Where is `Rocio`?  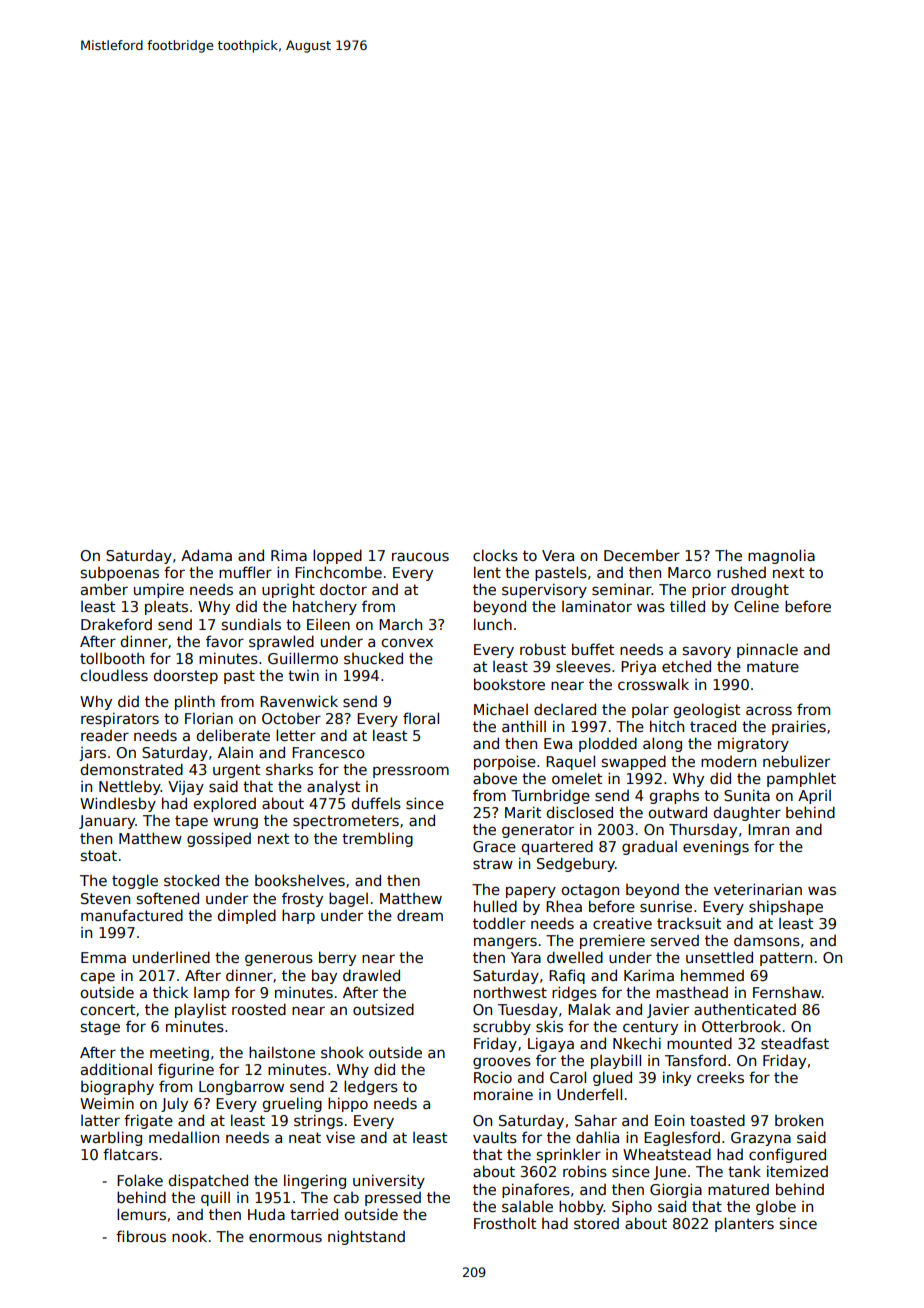
Rocio is located at coordinates (493, 1077).
